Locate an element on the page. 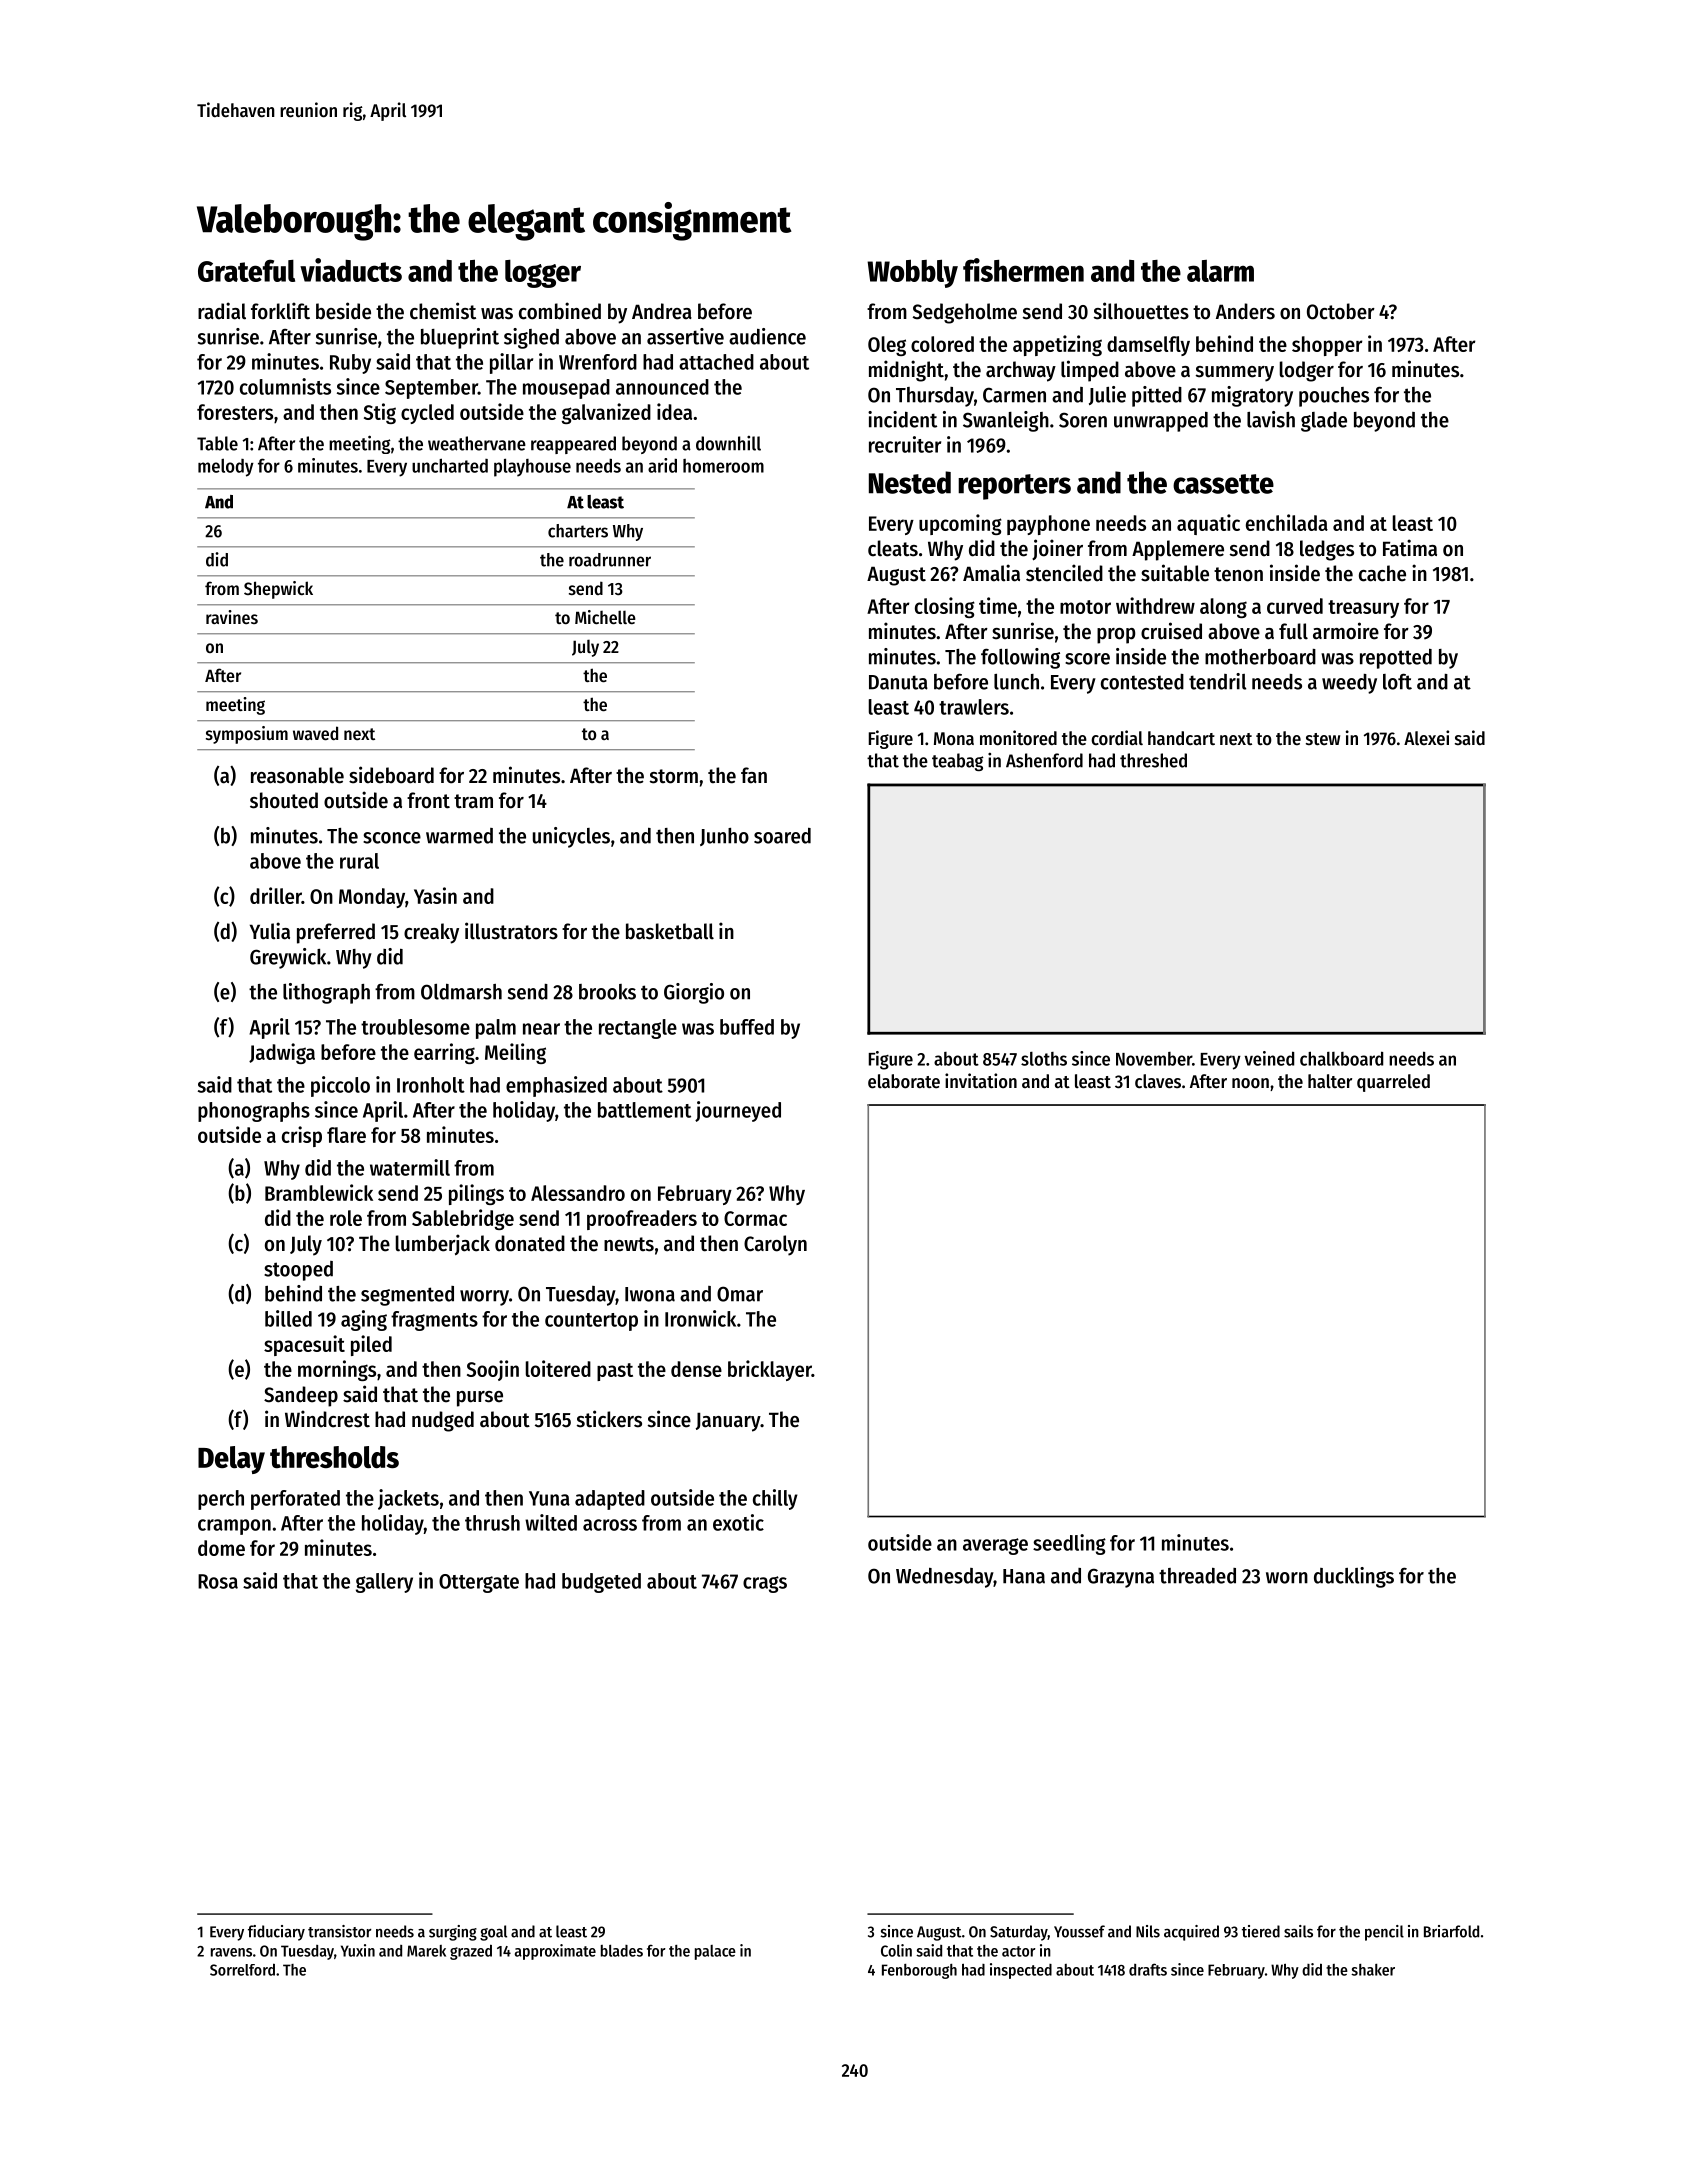  shopper is located at coordinates (1327, 346).
